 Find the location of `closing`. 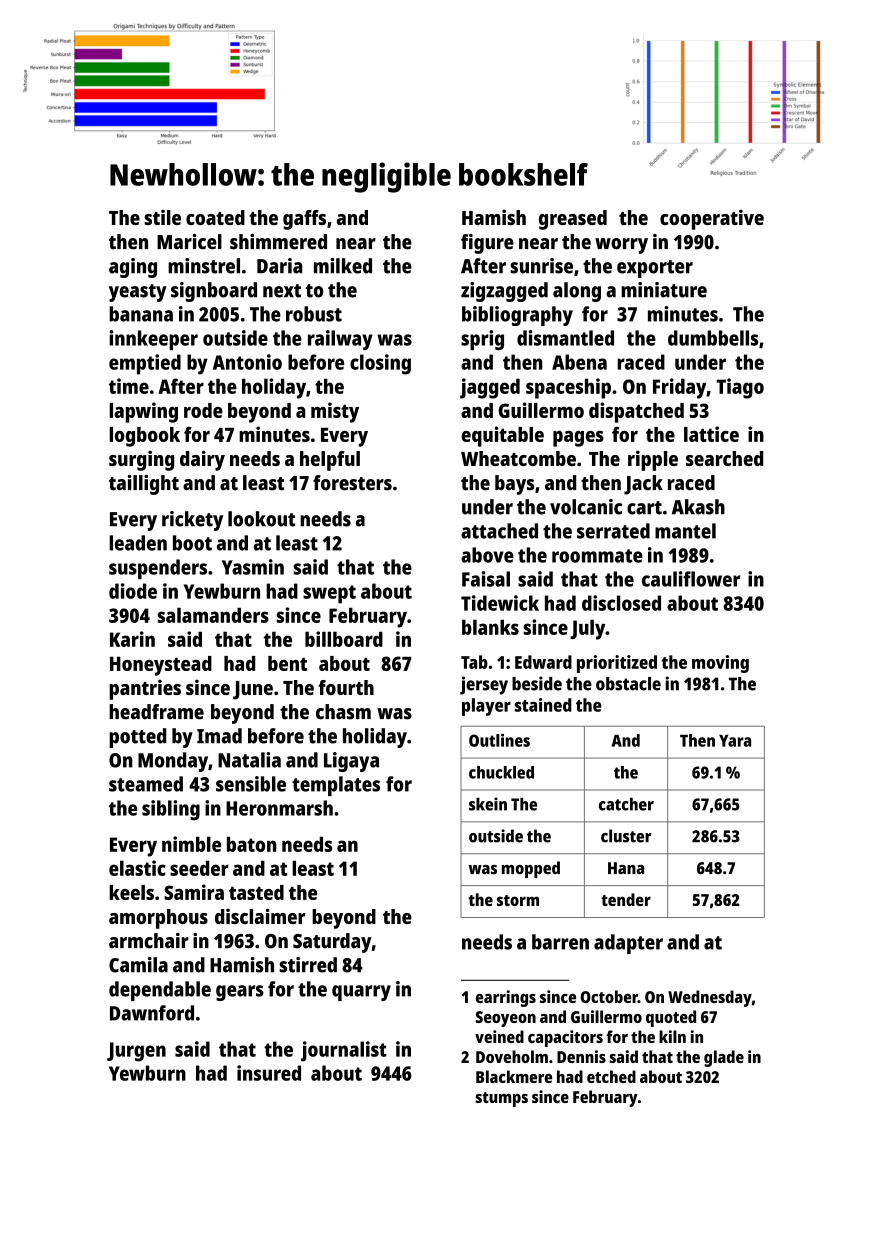

closing is located at coordinates (380, 364).
